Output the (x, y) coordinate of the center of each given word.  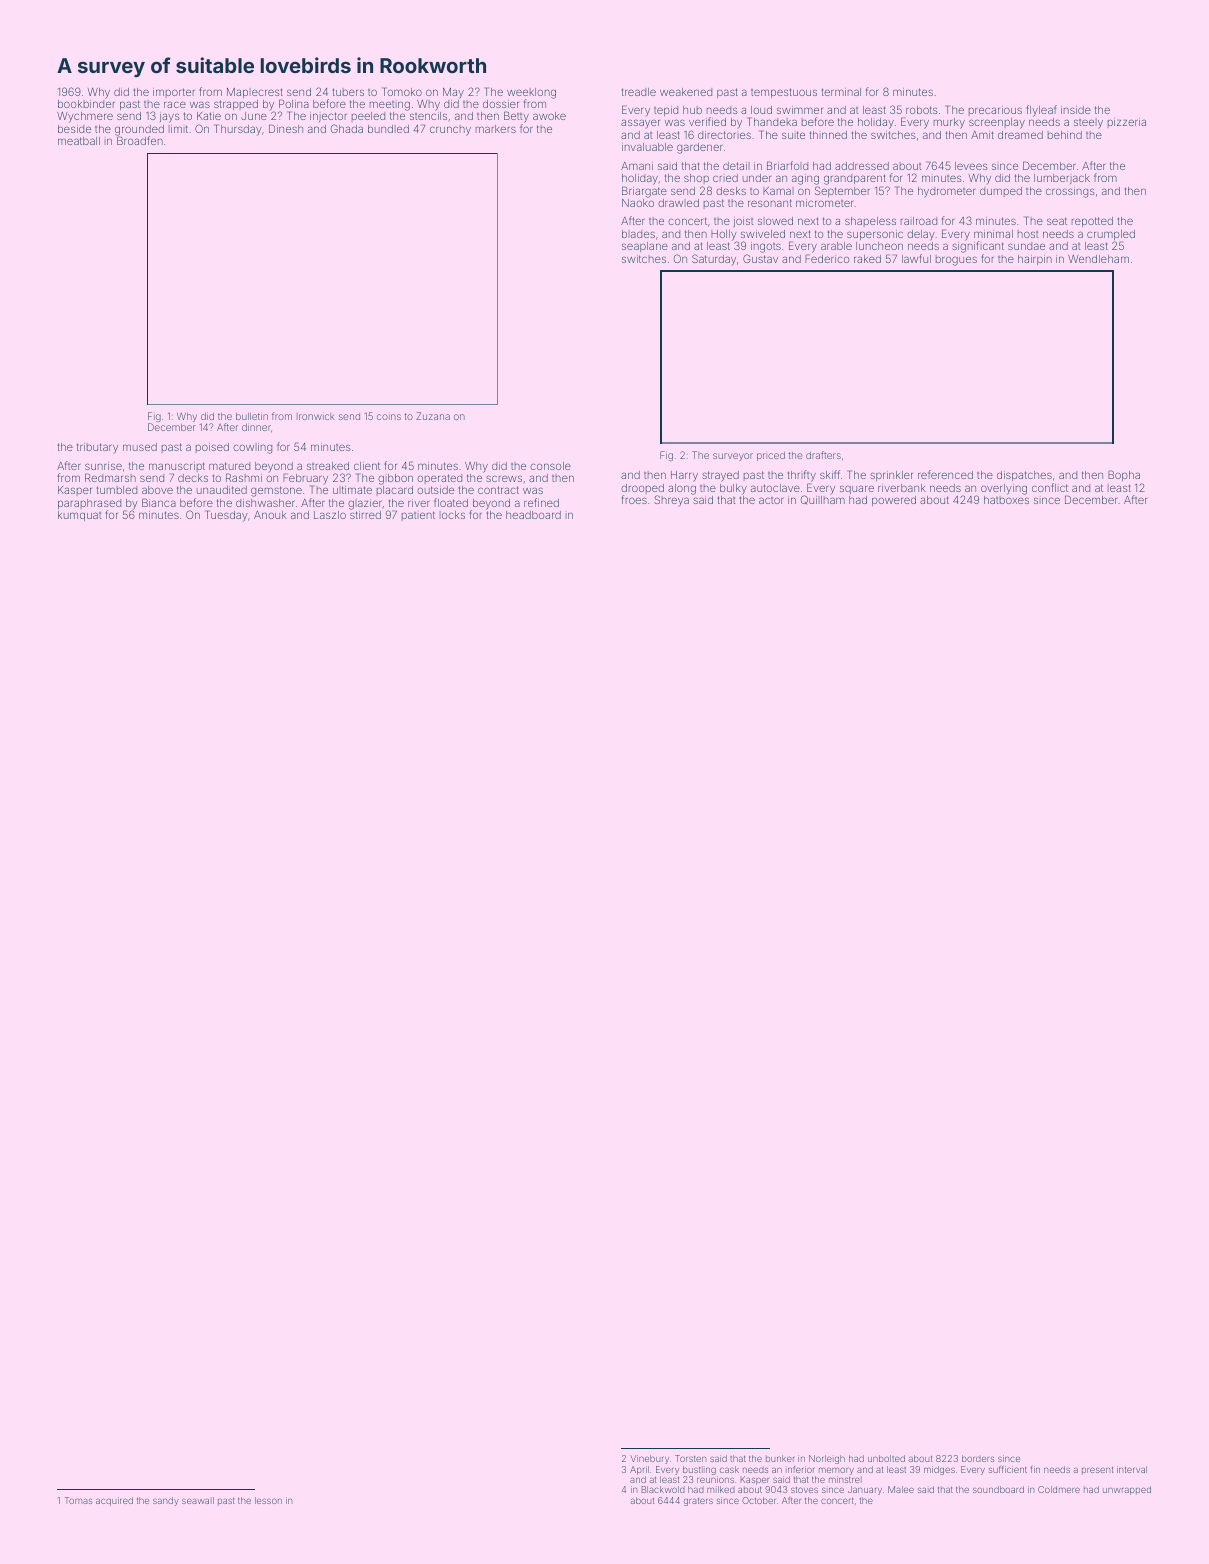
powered (894, 501)
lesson (268, 1500)
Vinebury (649, 1459)
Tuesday (226, 516)
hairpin (1035, 260)
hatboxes (1006, 500)
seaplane (645, 247)
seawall (198, 1500)
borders (978, 1458)
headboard (533, 515)
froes (634, 499)
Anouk (270, 515)
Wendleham (1098, 259)
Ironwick (316, 416)
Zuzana (433, 416)
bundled (388, 129)
